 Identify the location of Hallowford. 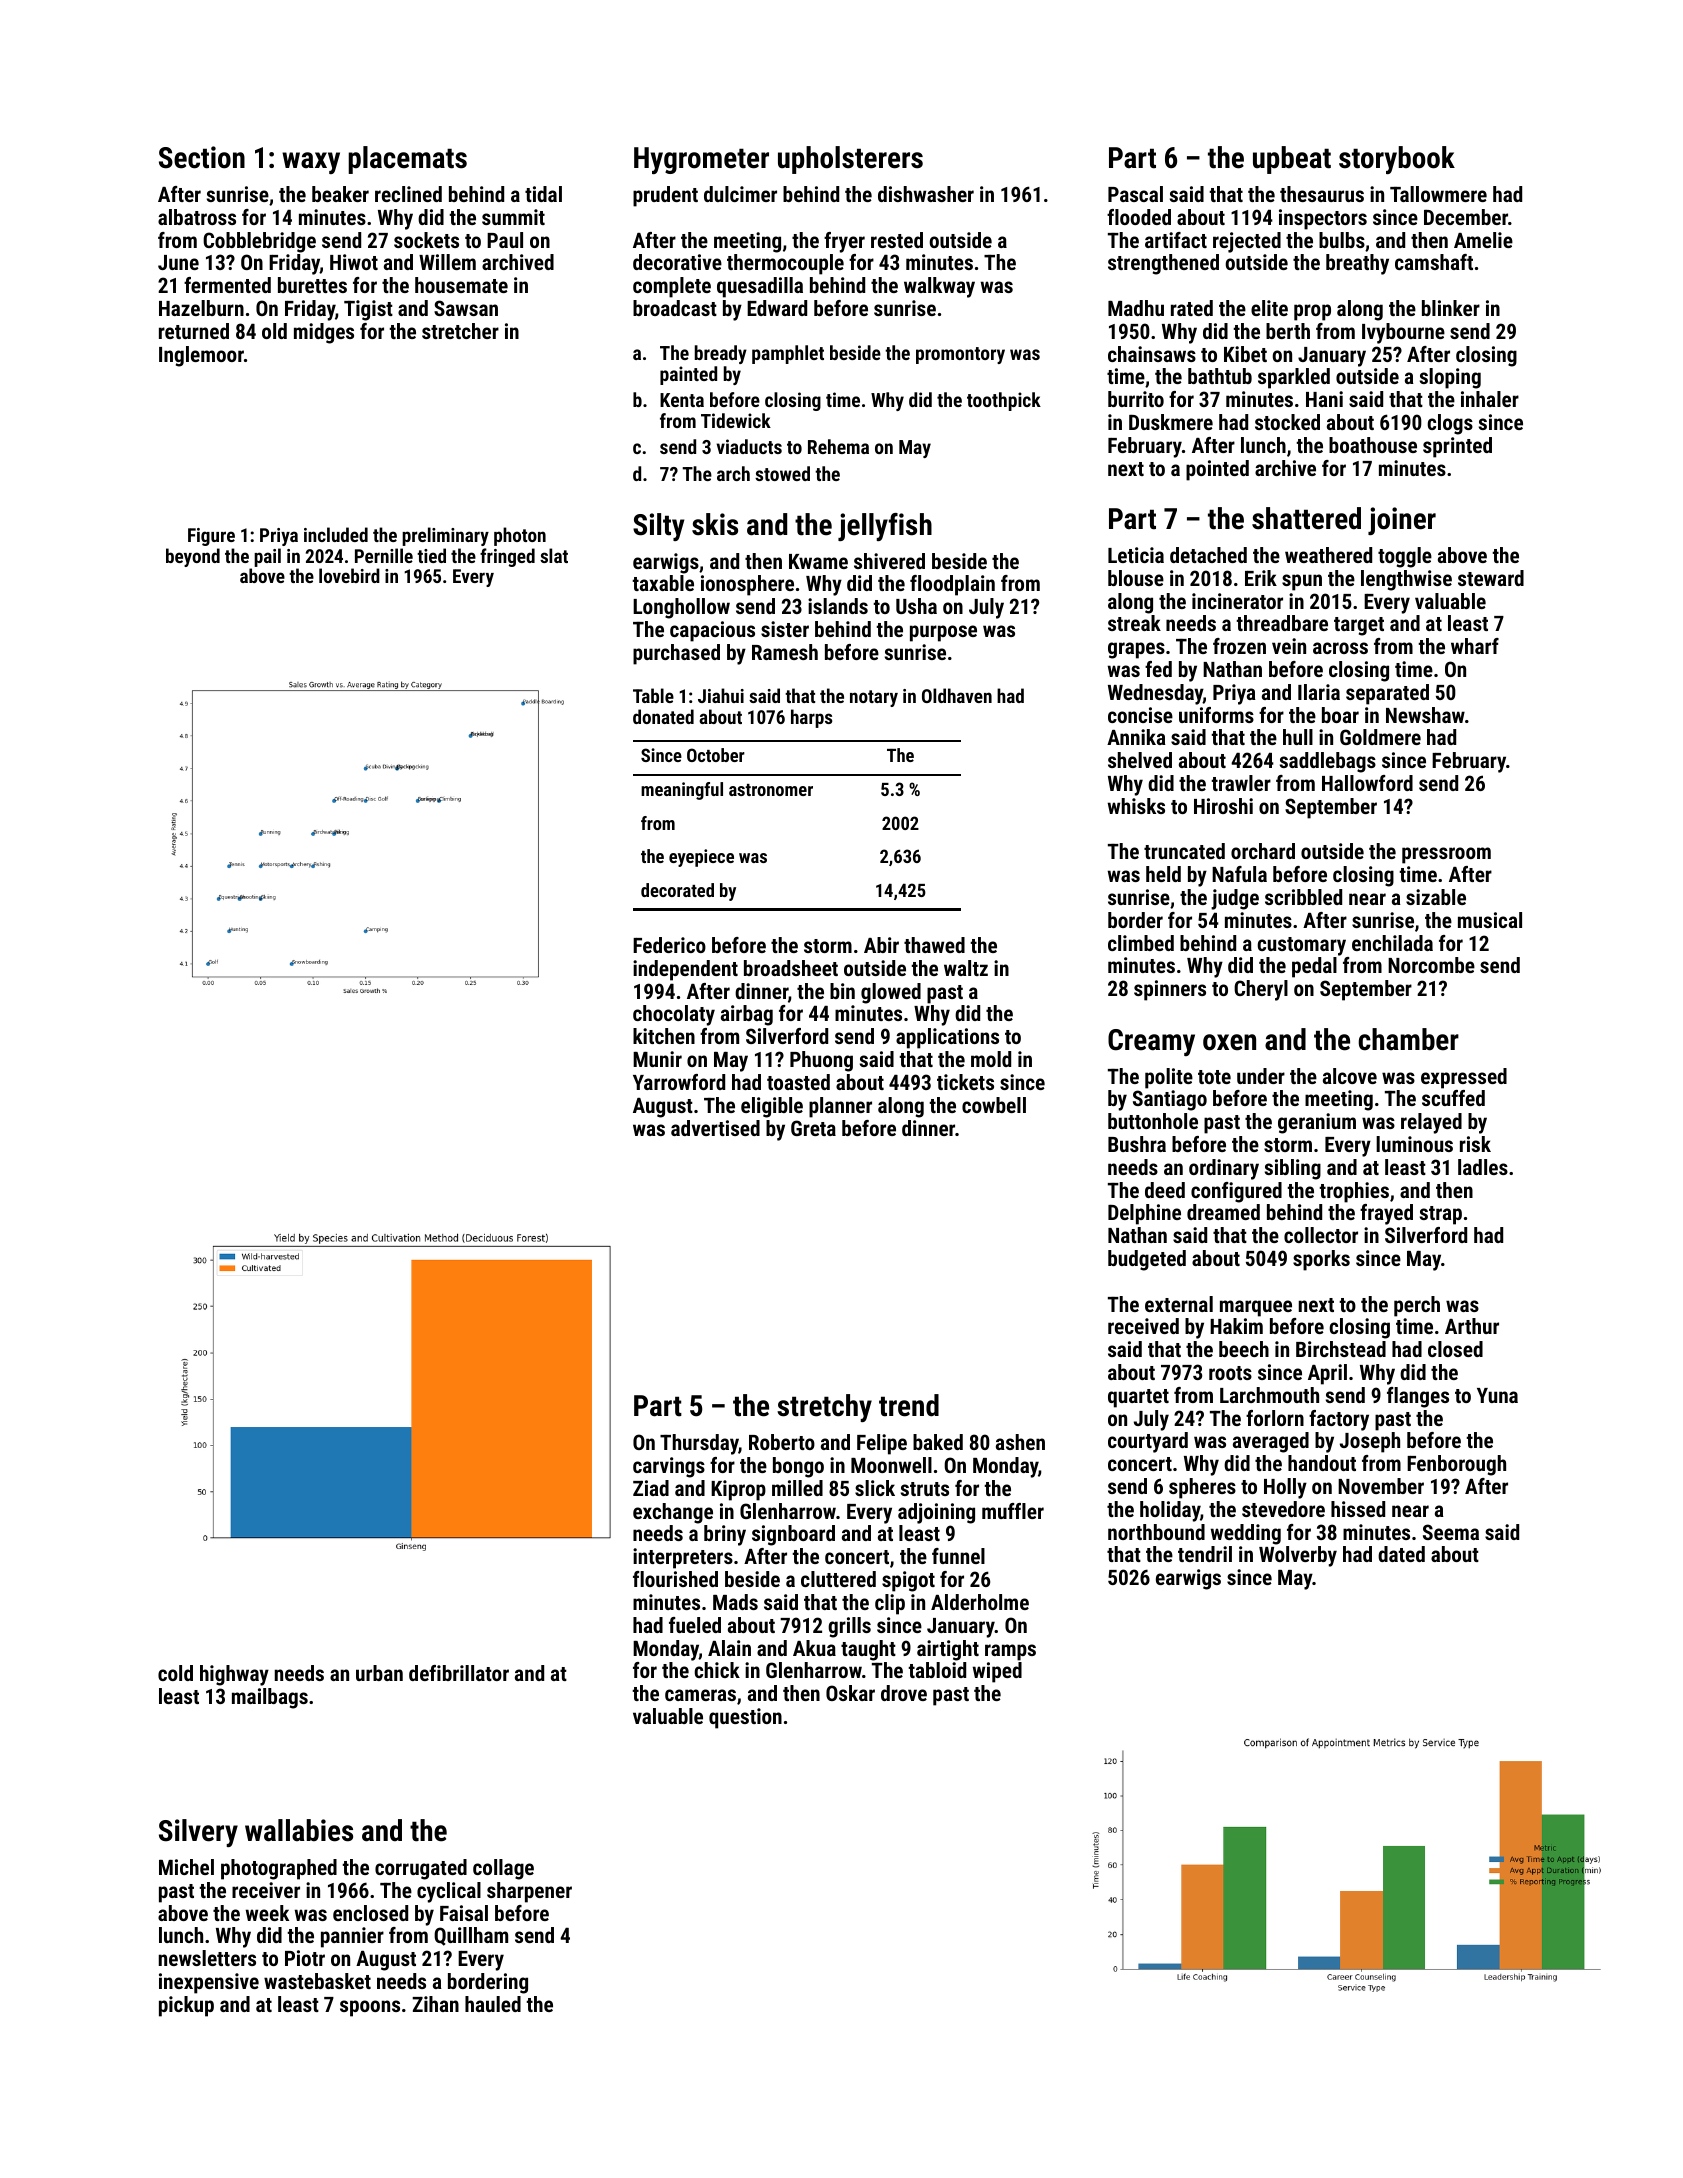
(1367, 783).
